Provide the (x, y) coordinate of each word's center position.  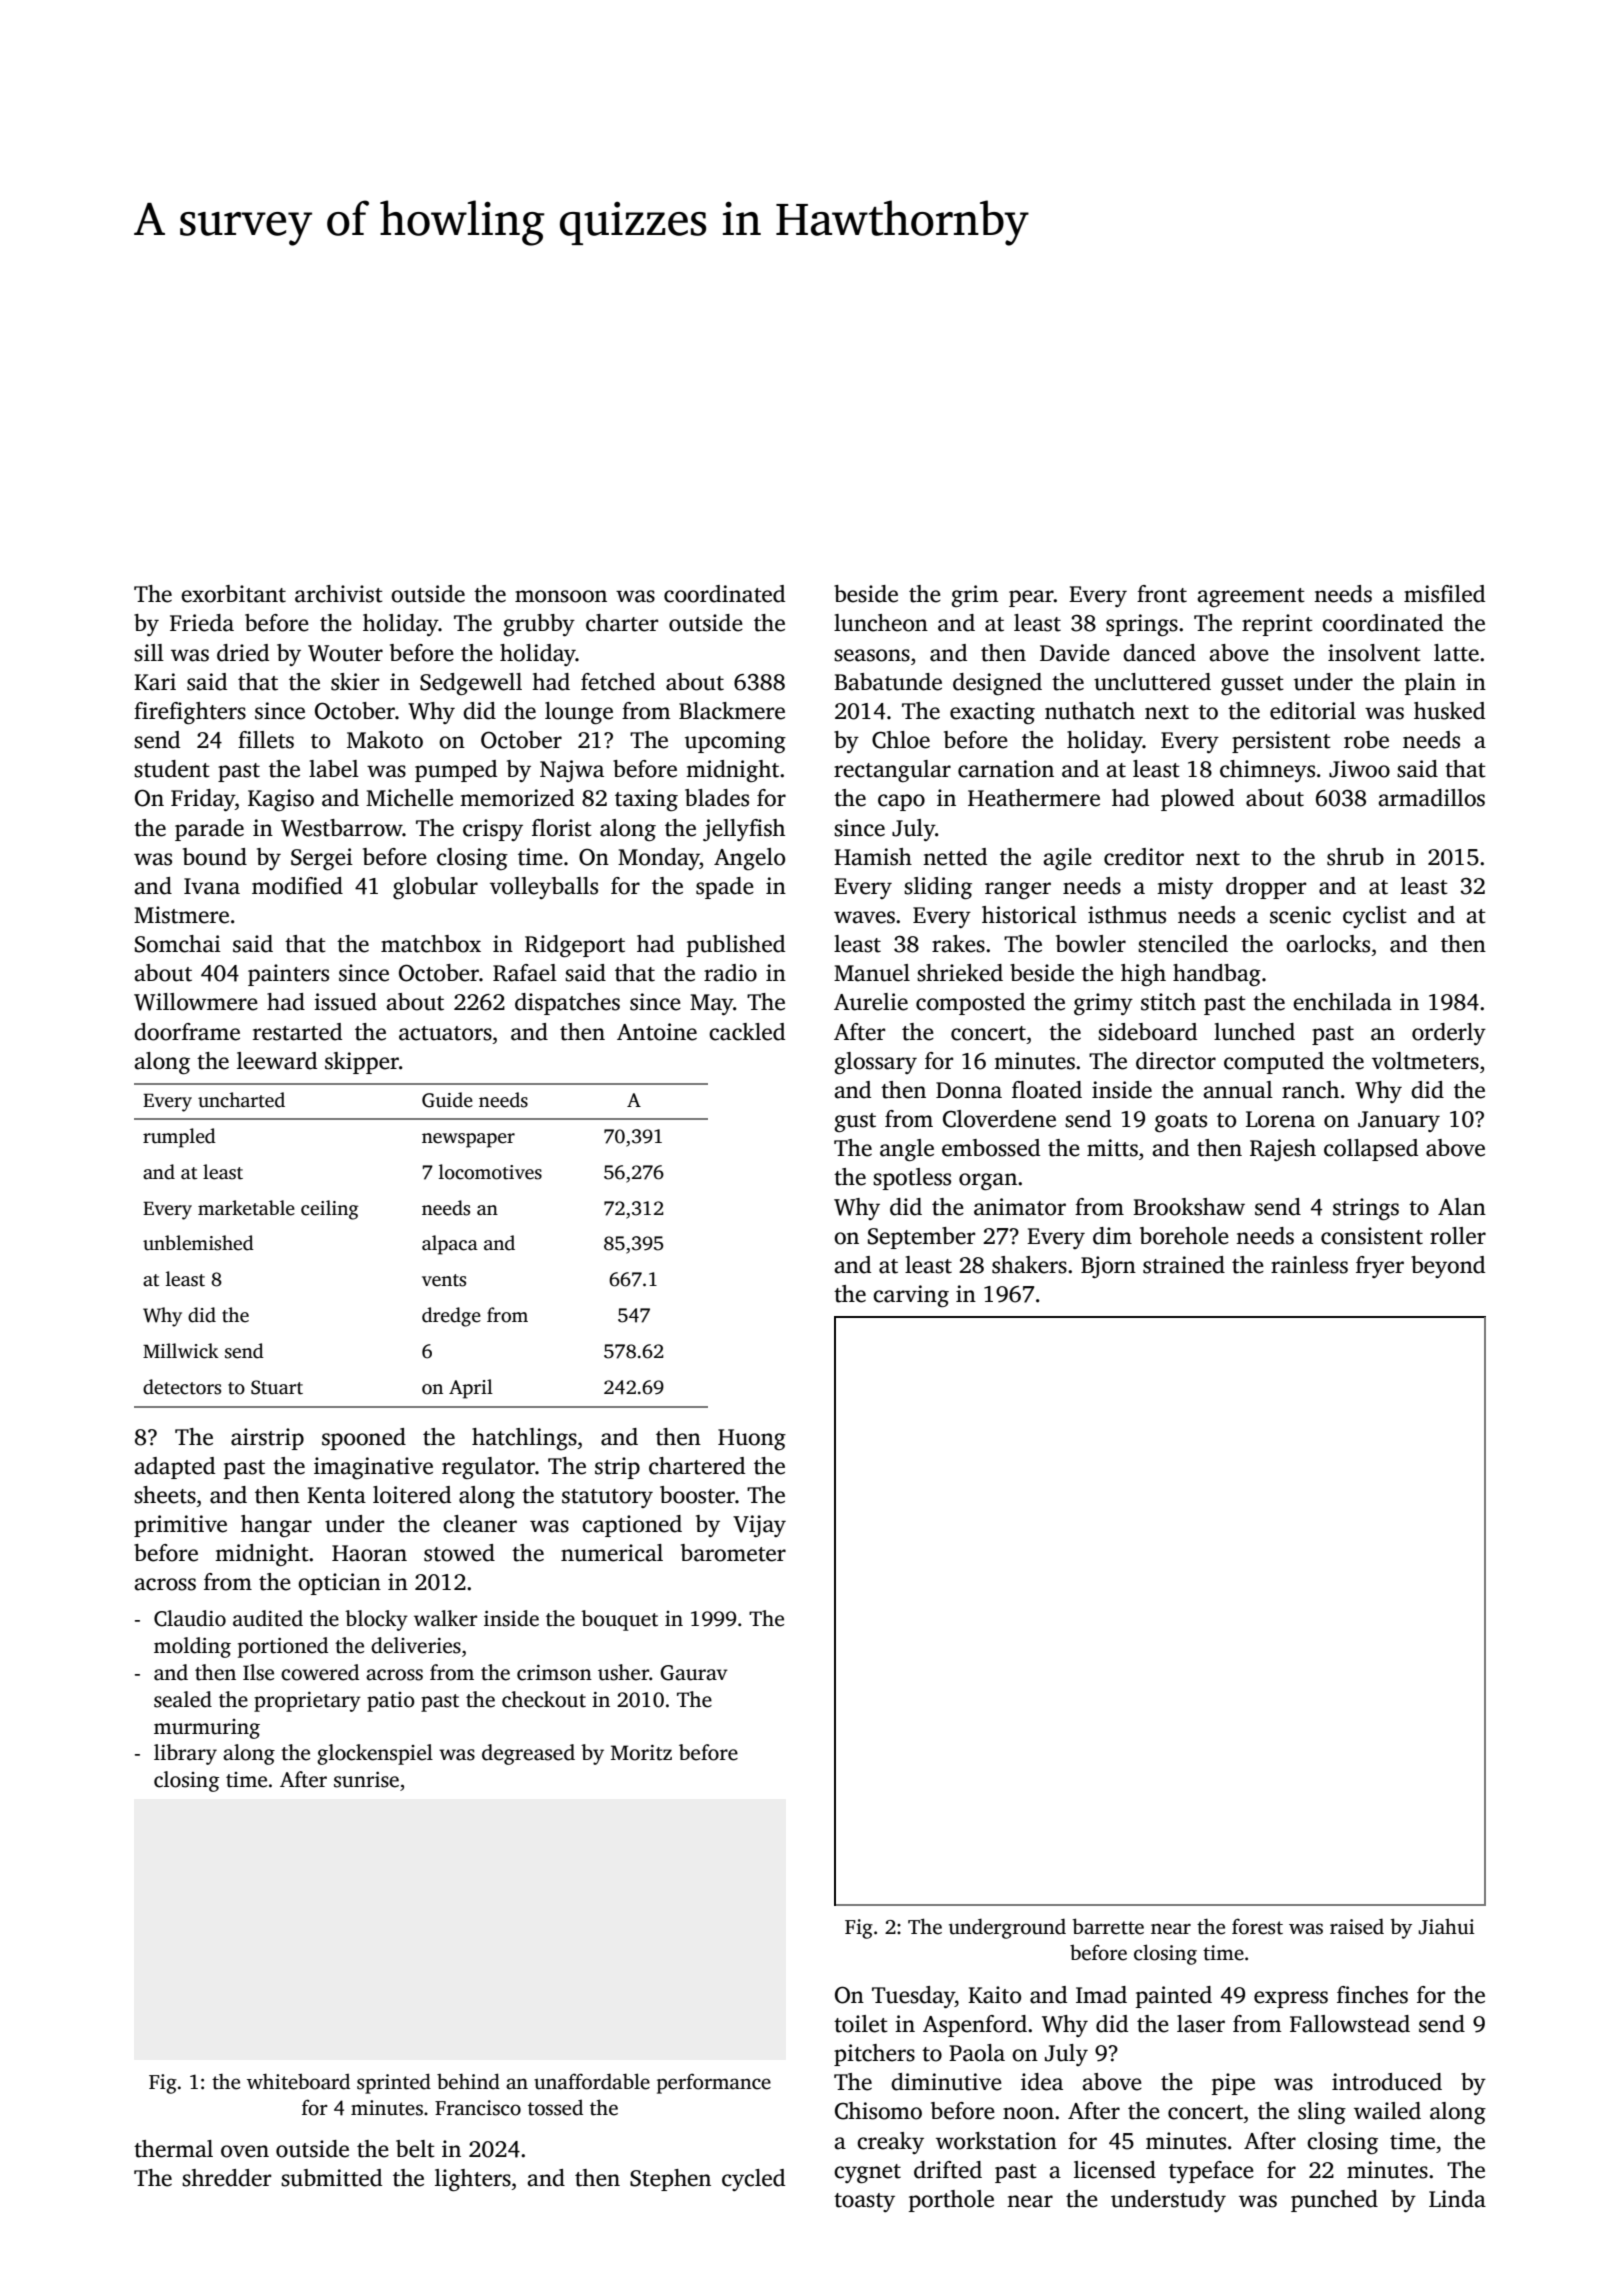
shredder (226, 2178)
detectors (182, 1387)
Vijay (759, 1526)
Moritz (641, 1753)
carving (911, 1296)
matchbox (431, 944)
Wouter (345, 653)
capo (901, 802)
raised (1357, 1926)
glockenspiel (375, 1754)
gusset (1252, 685)
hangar (276, 1526)
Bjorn (1108, 1267)
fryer (1380, 1267)
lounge (579, 713)
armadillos (1431, 798)
